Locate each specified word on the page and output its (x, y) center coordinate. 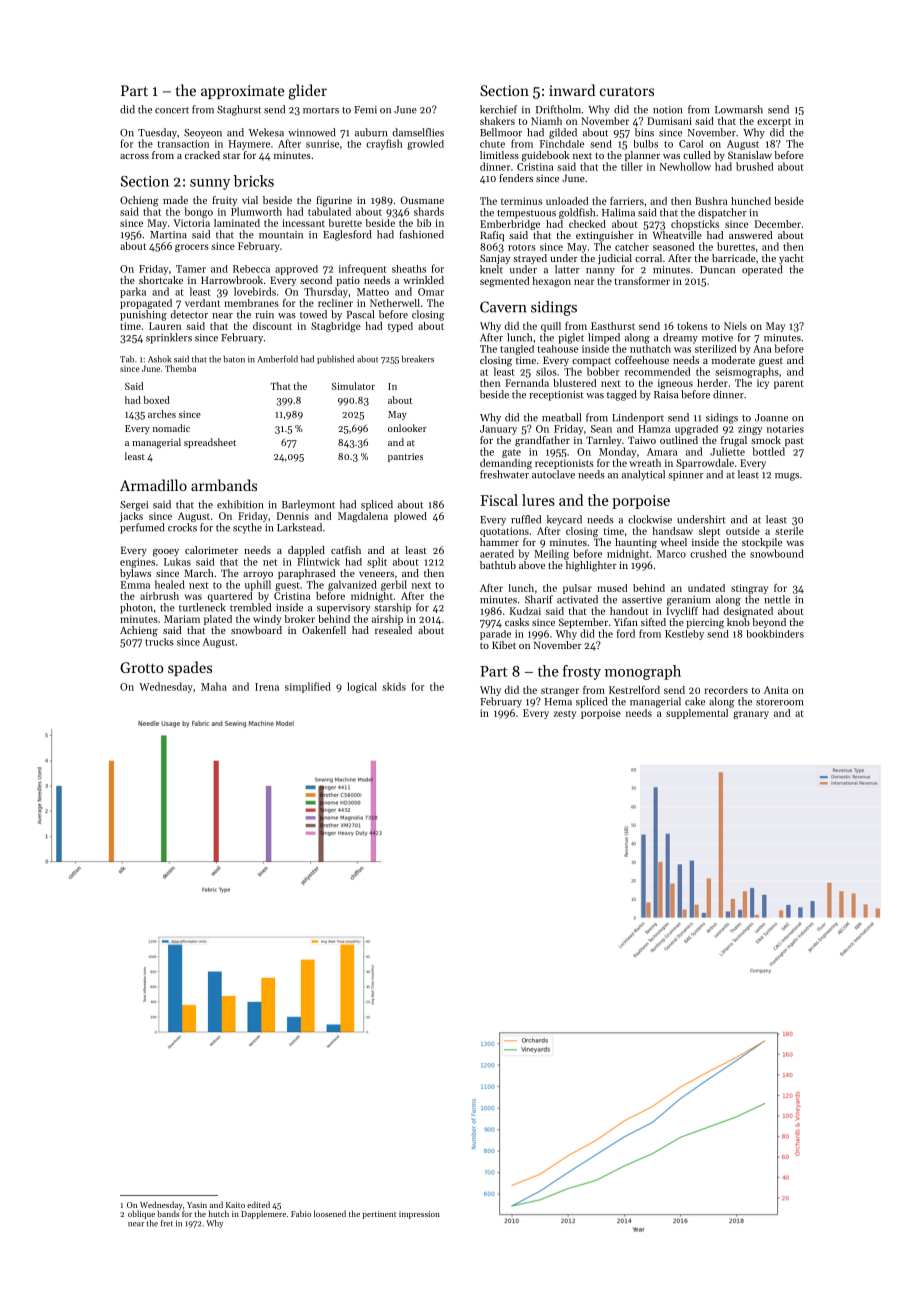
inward (572, 90)
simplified (308, 687)
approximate (242, 92)
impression (419, 1215)
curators (627, 91)
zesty (565, 714)
